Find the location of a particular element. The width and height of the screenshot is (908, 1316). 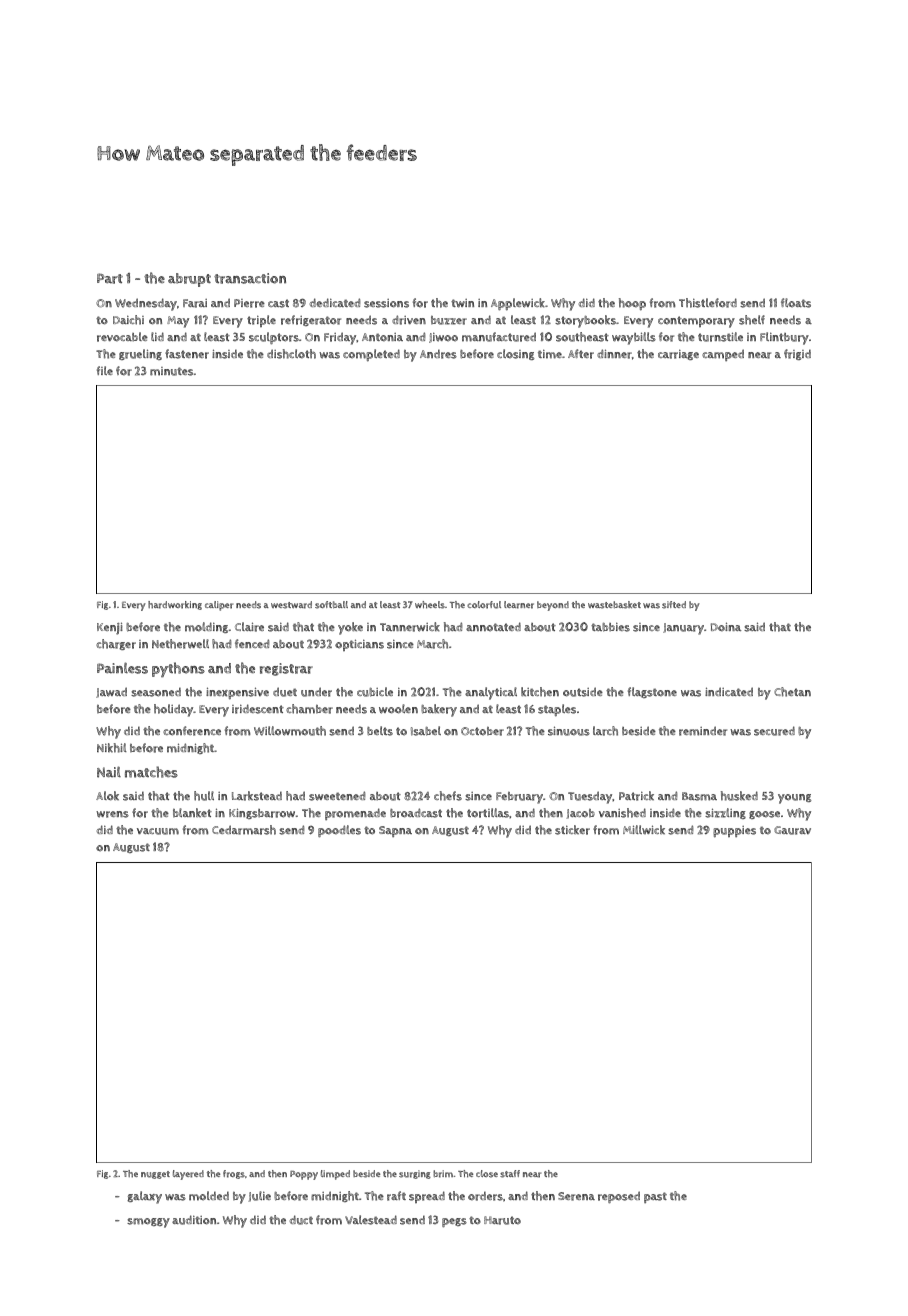

sinuous is located at coordinates (569, 731).
